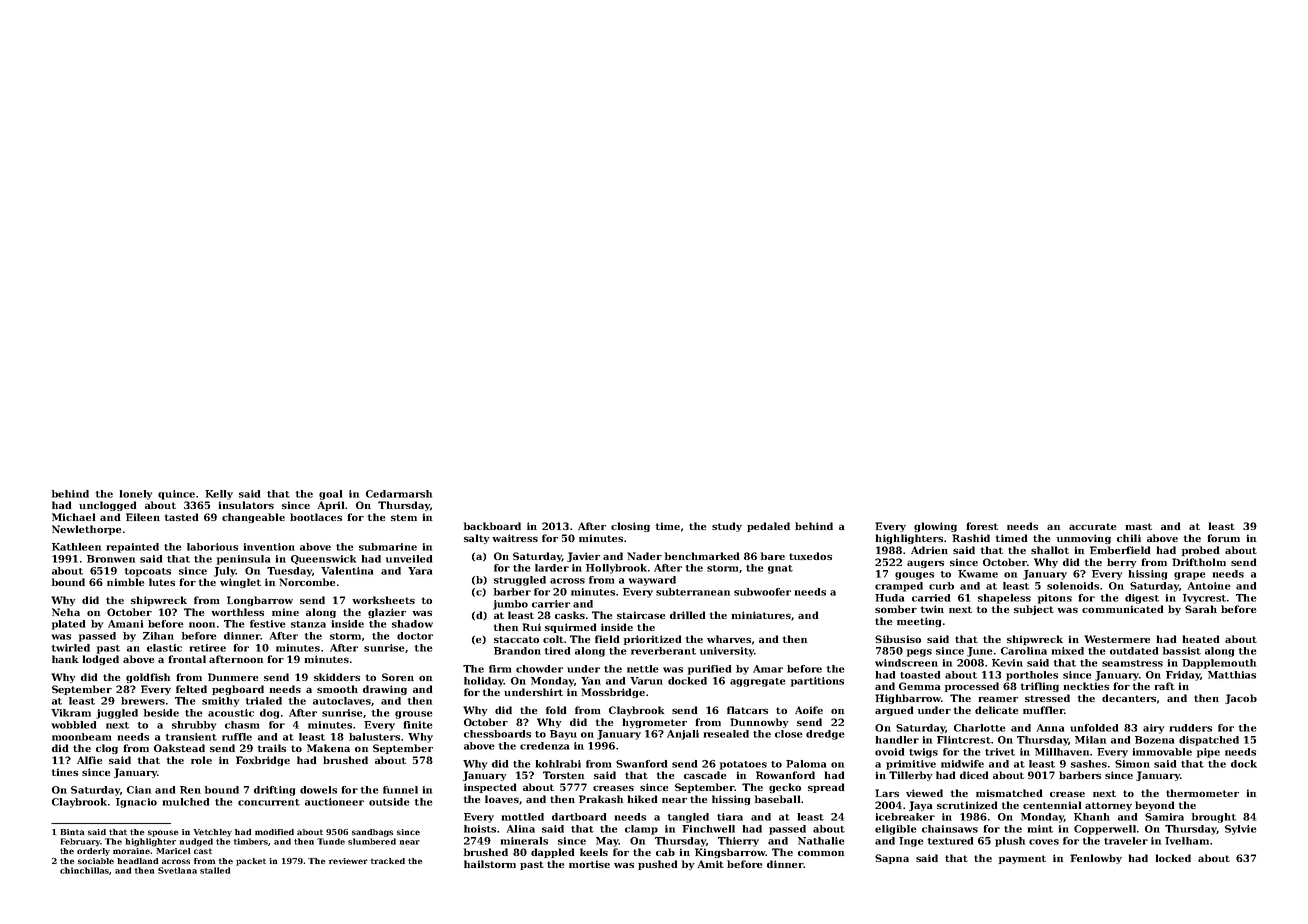 The height and width of the screenshot is (924, 1308). What do you see at coordinates (552, 568) in the screenshot?
I see `larder` at bounding box center [552, 568].
